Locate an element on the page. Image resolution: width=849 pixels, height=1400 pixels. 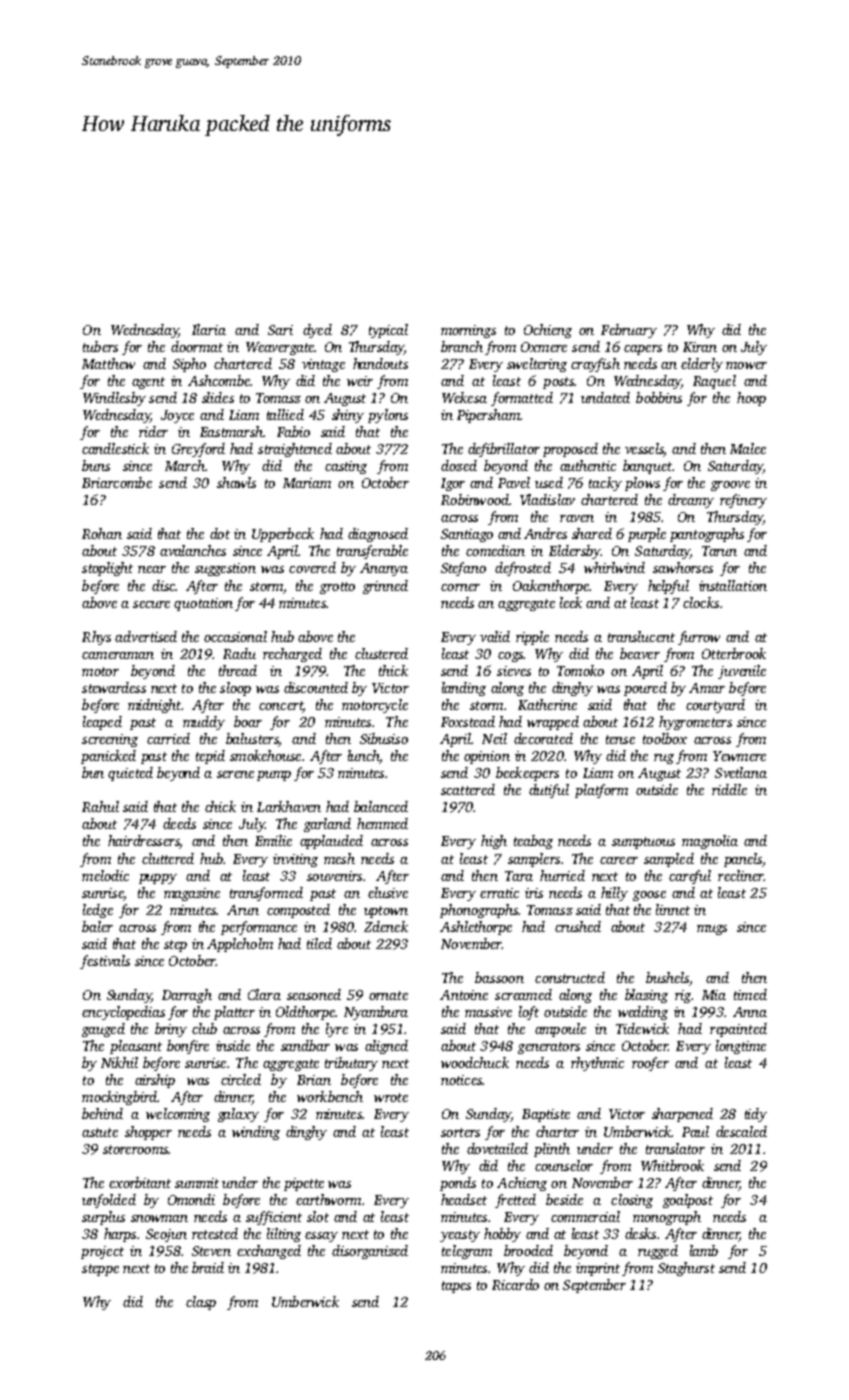
goalpost is located at coordinates (688, 1201).
